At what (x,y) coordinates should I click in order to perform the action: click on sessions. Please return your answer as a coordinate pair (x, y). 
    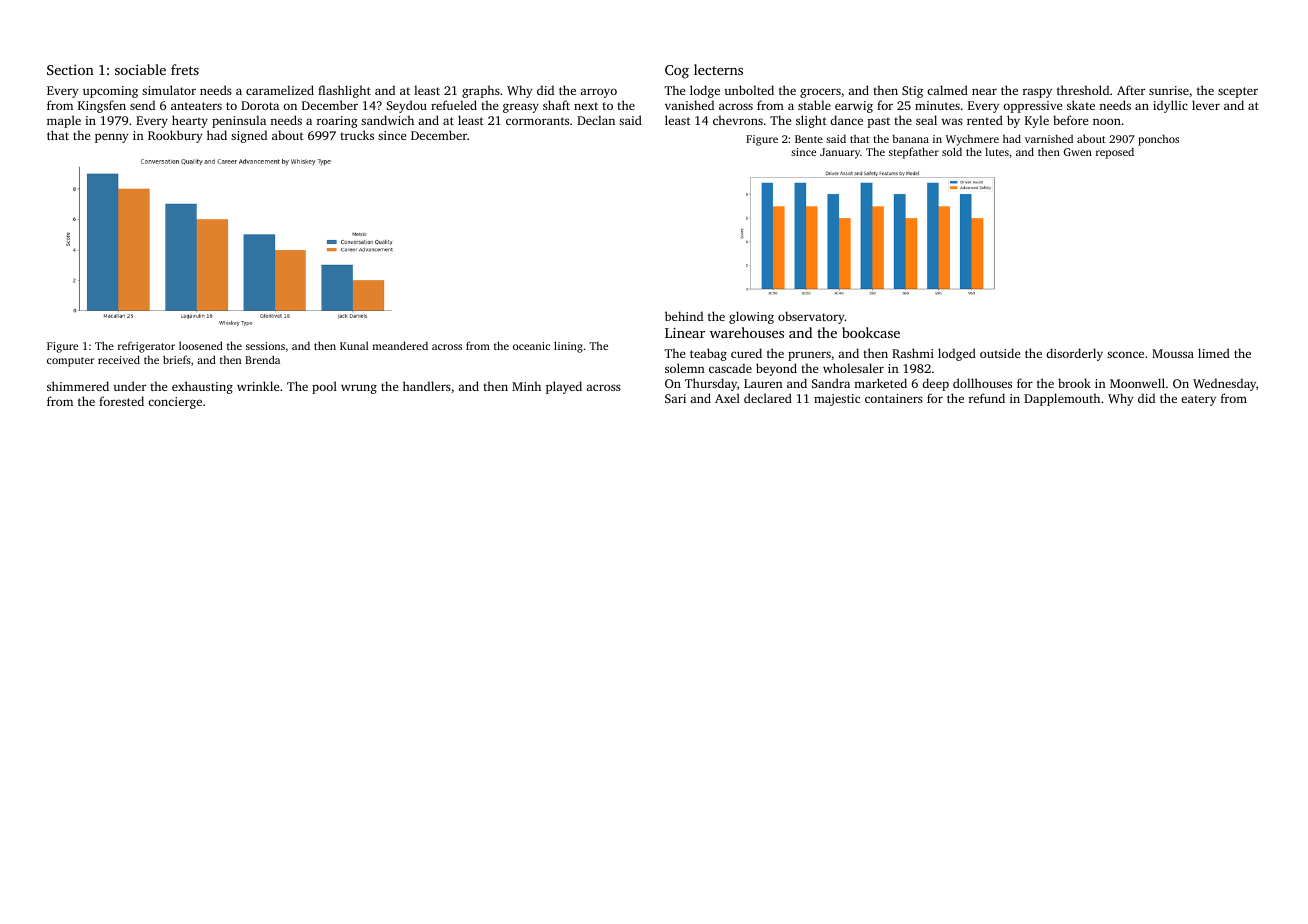
    Looking at the image, I should click on (265, 346).
